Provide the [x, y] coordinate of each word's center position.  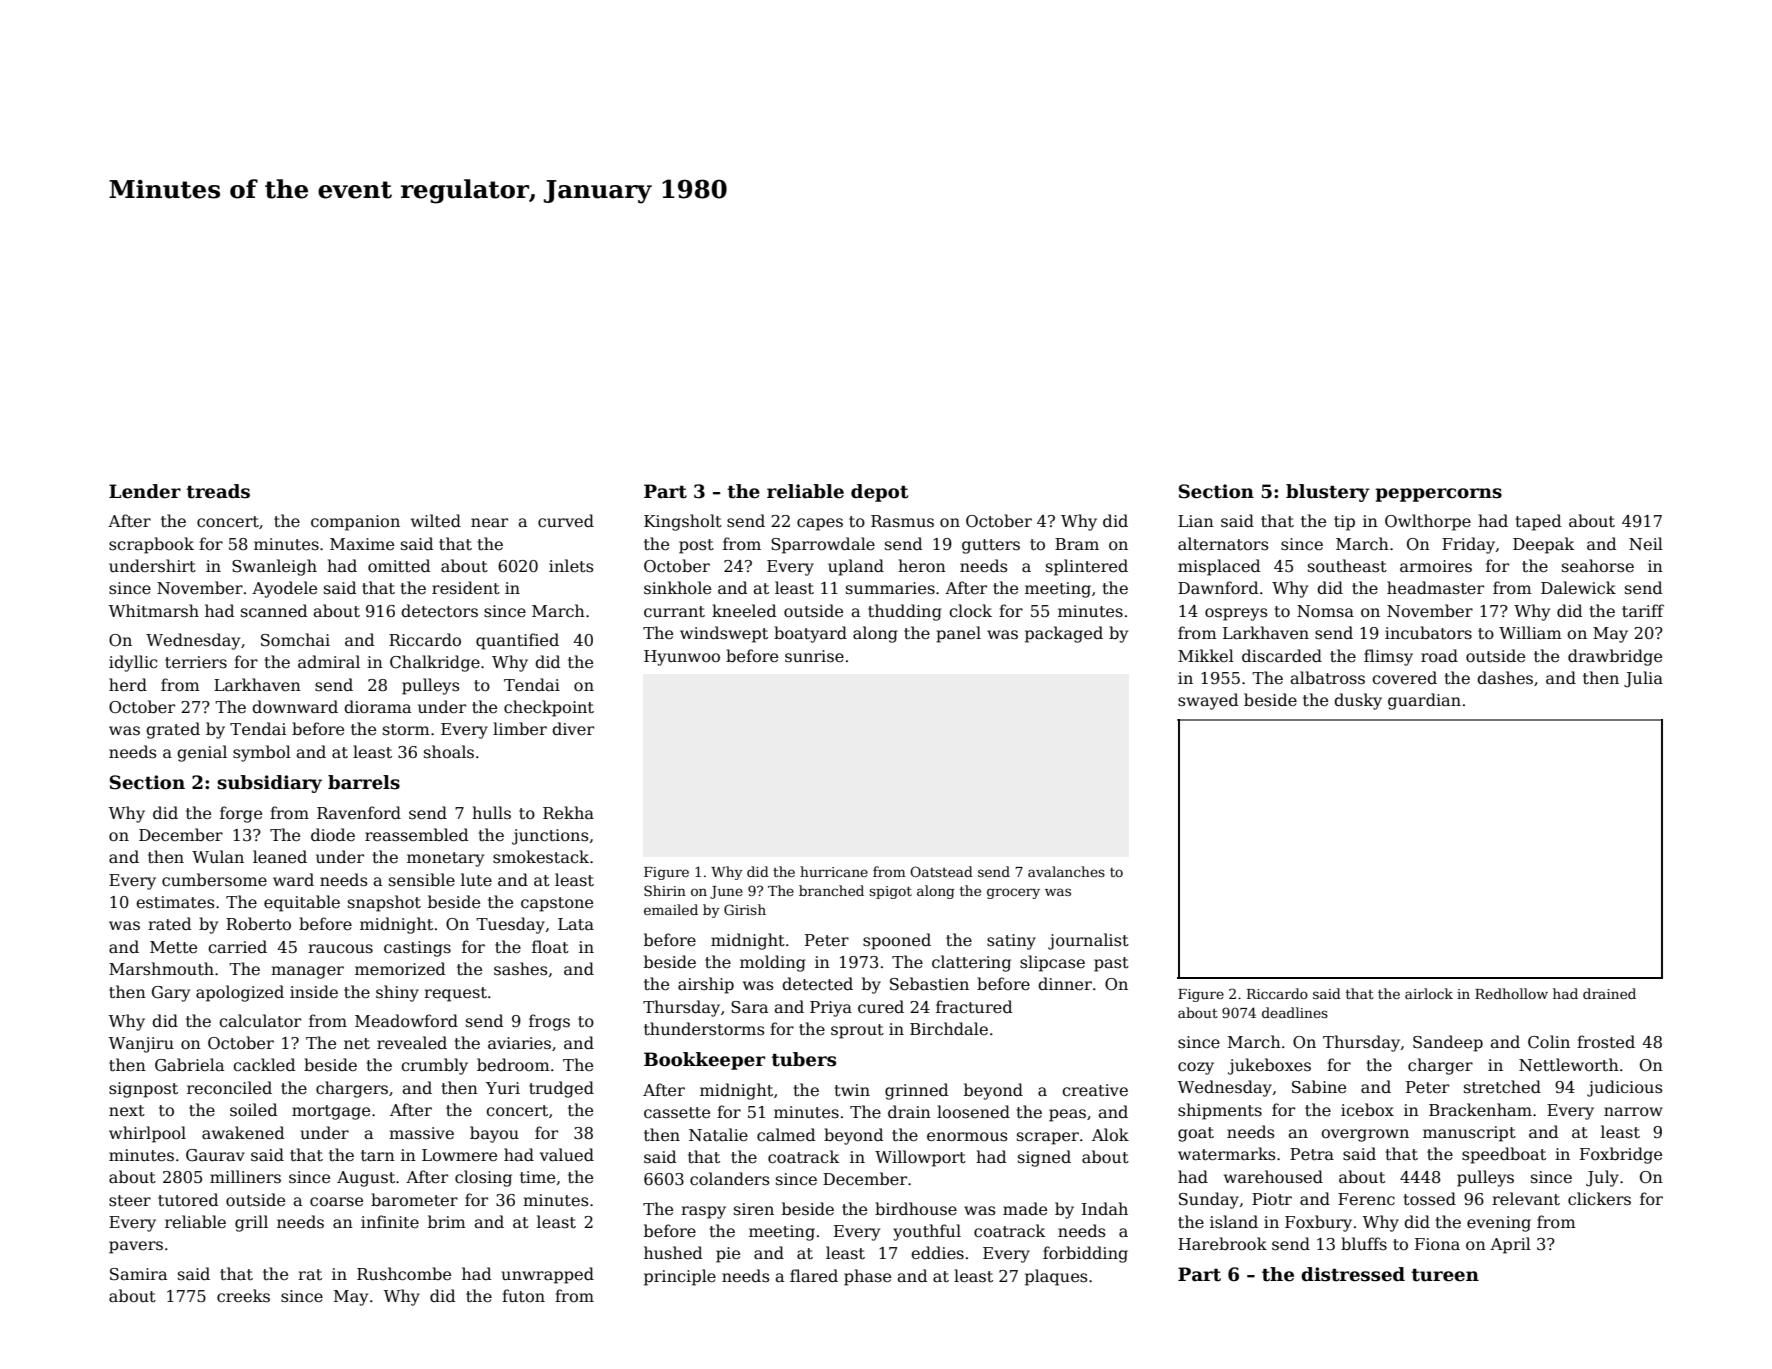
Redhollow [1511, 993]
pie [728, 1255]
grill [251, 1223]
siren [754, 1209]
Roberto [258, 923]
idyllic [133, 663]
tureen [1445, 1275]
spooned [897, 941]
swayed [1208, 701]
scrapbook [151, 545]
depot [879, 493]
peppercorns [1439, 495]
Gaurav [215, 1155]
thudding [905, 612]
